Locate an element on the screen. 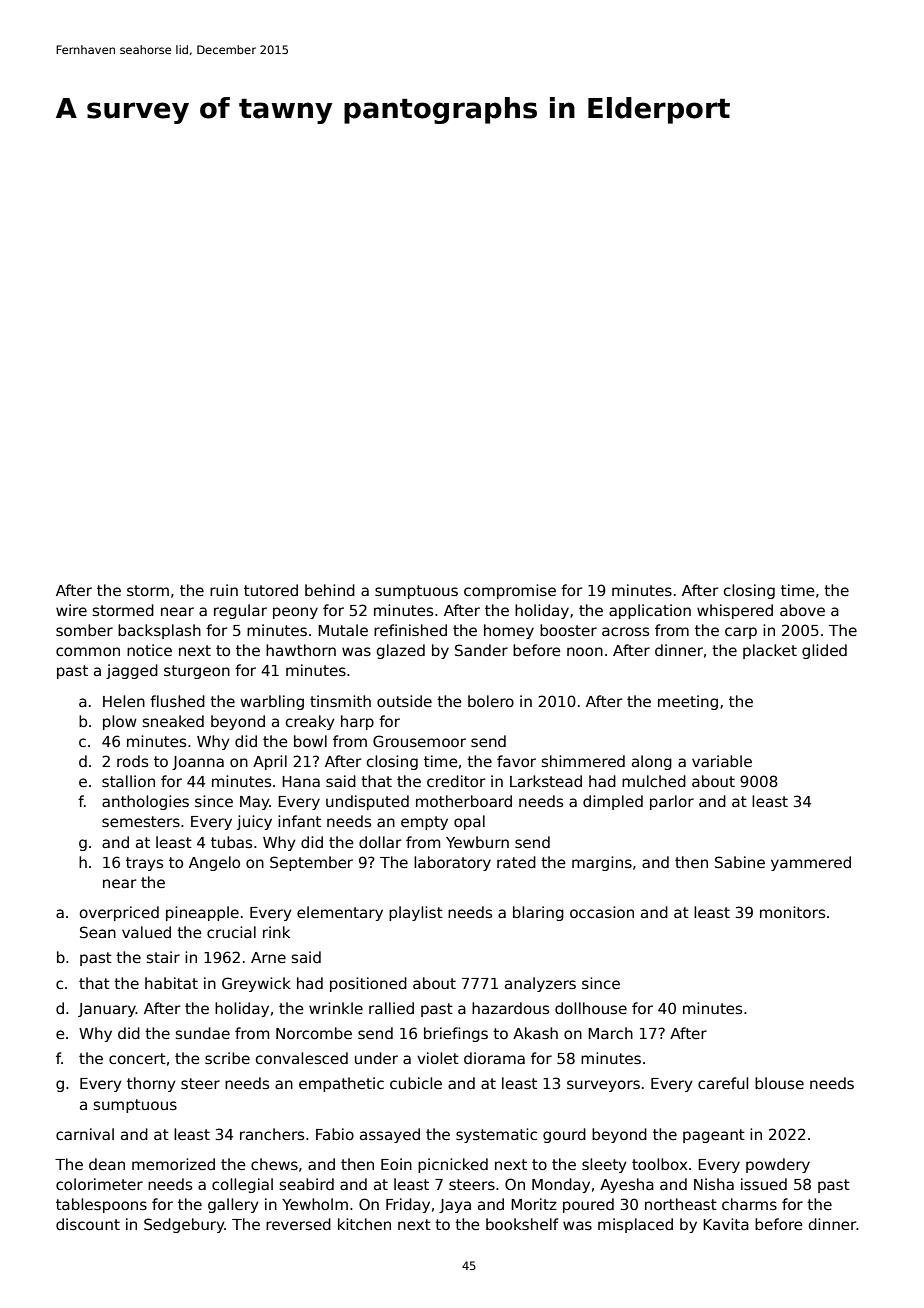  stair is located at coordinates (163, 957).
